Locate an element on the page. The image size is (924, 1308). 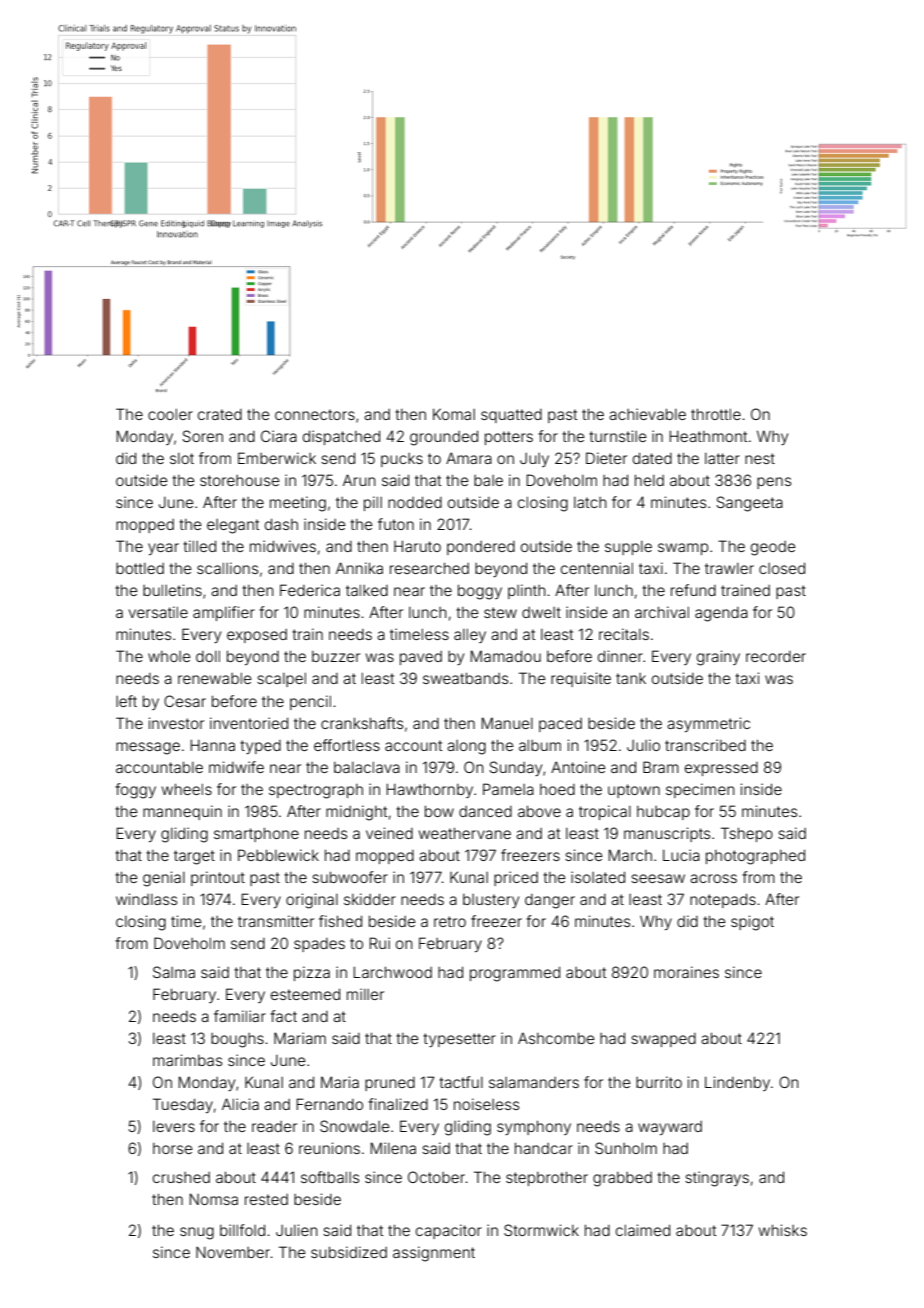
snug is located at coordinates (197, 1233).
